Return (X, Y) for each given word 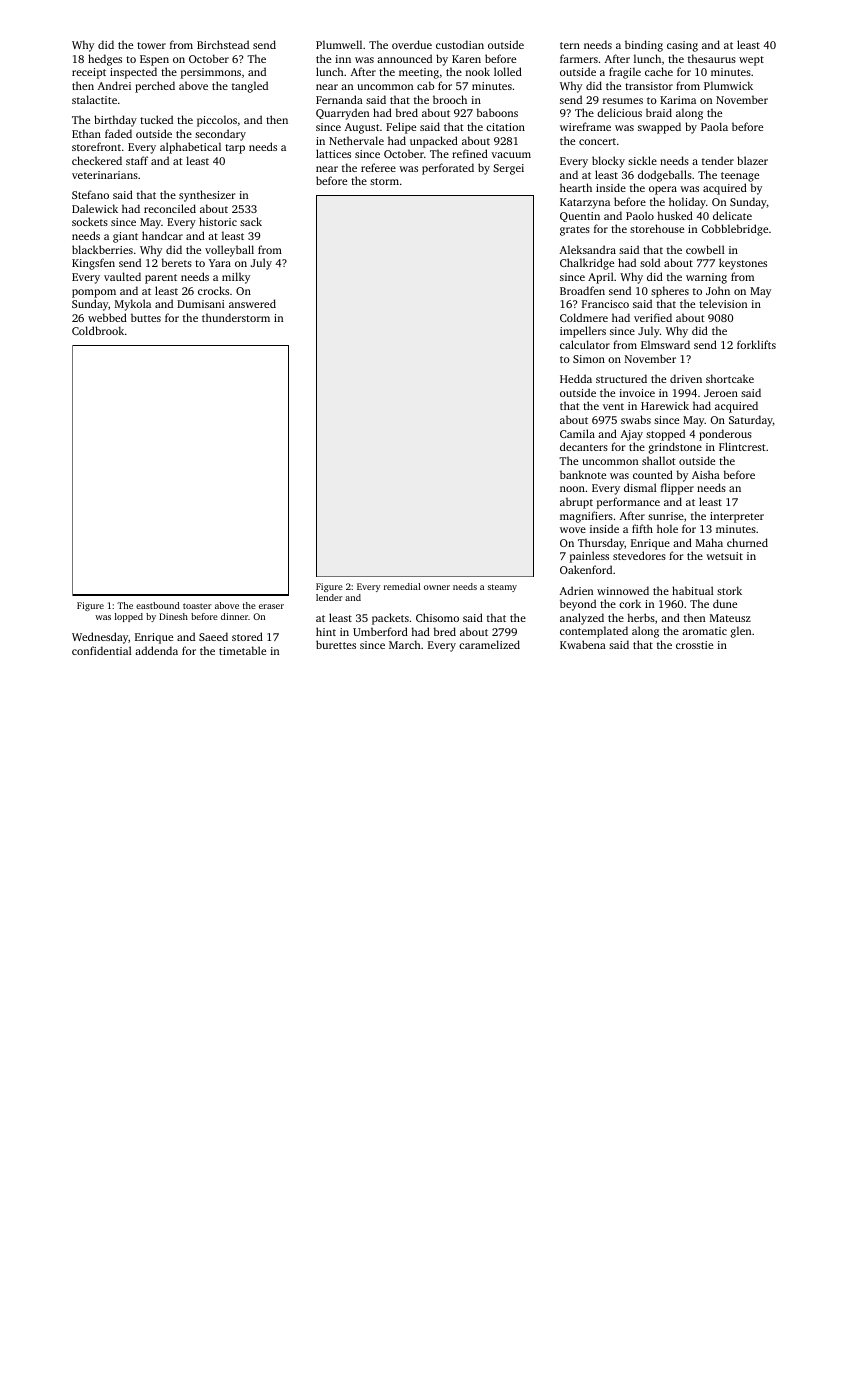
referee (378, 167)
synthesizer (207, 196)
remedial (402, 586)
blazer (752, 160)
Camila (577, 433)
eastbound (158, 605)
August (362, 128)
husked (675, 215)
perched (155, 87)
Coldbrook (98, 330)
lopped (129, 617)
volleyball (229, 251)
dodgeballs (665, 176)
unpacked (434, 142)
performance (628, 503)
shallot (658, 460)
